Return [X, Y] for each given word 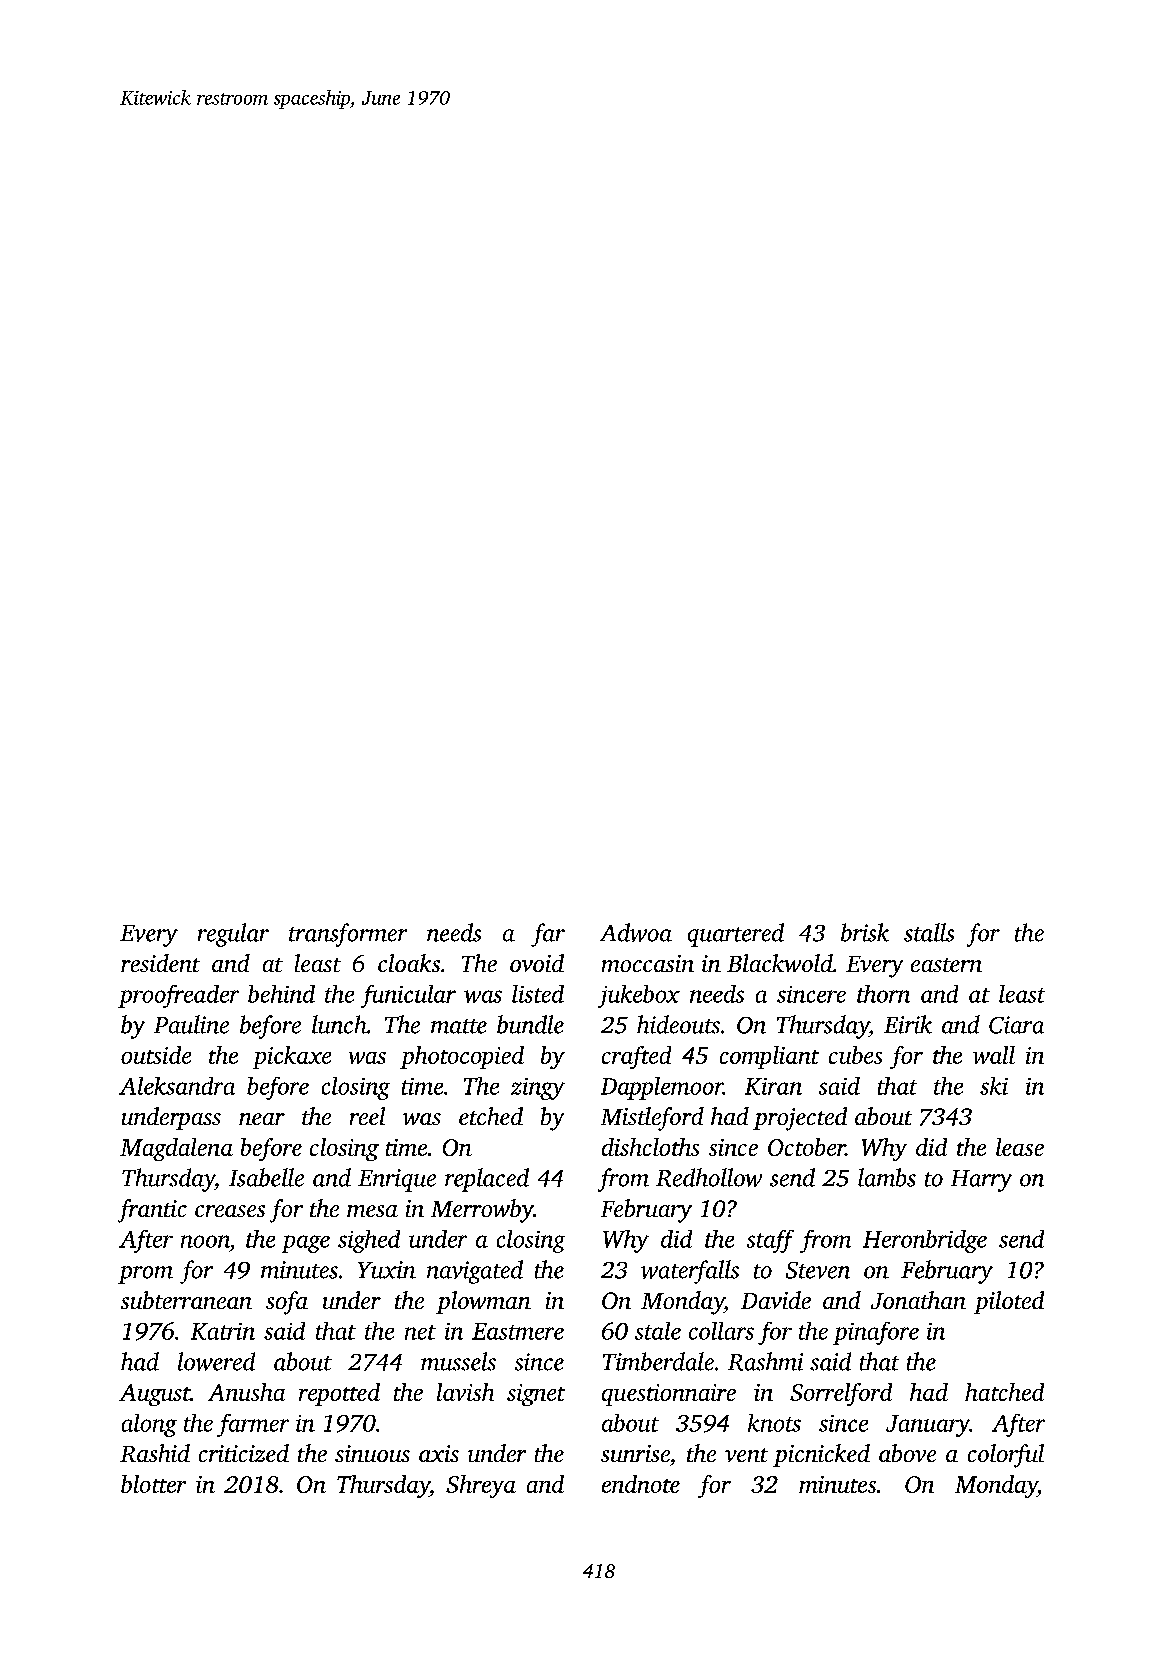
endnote [641, 1484]
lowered [216, 1361]
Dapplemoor [662, 1088]
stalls [929, 932]
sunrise [635, 1453]
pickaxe [292, 1057]
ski [994, 1086]
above [907, 1453]
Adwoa [636, 932]
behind [281, 994]
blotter [153, 1484]
